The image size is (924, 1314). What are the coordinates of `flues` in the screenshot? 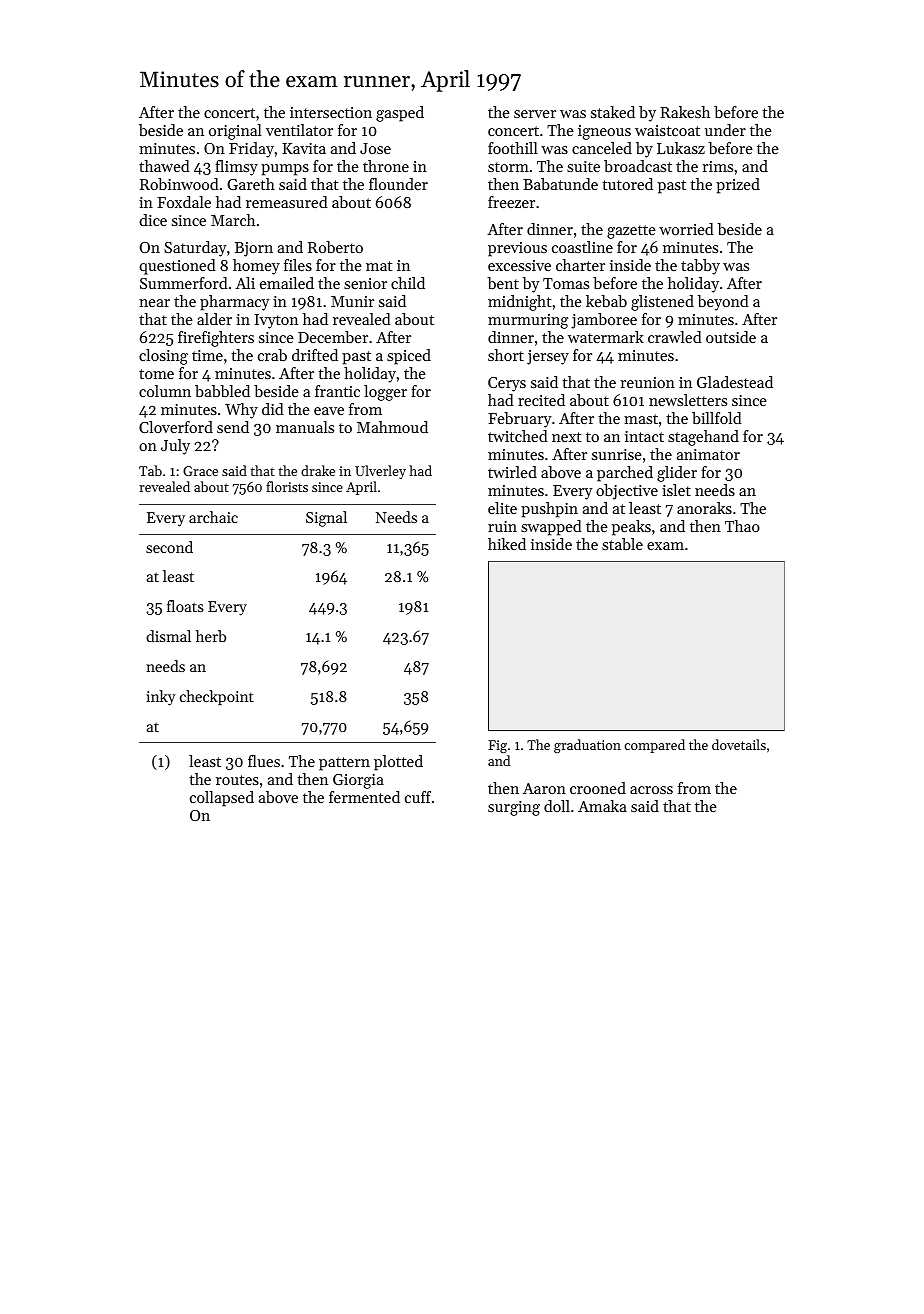 It's located at (264, 761).
